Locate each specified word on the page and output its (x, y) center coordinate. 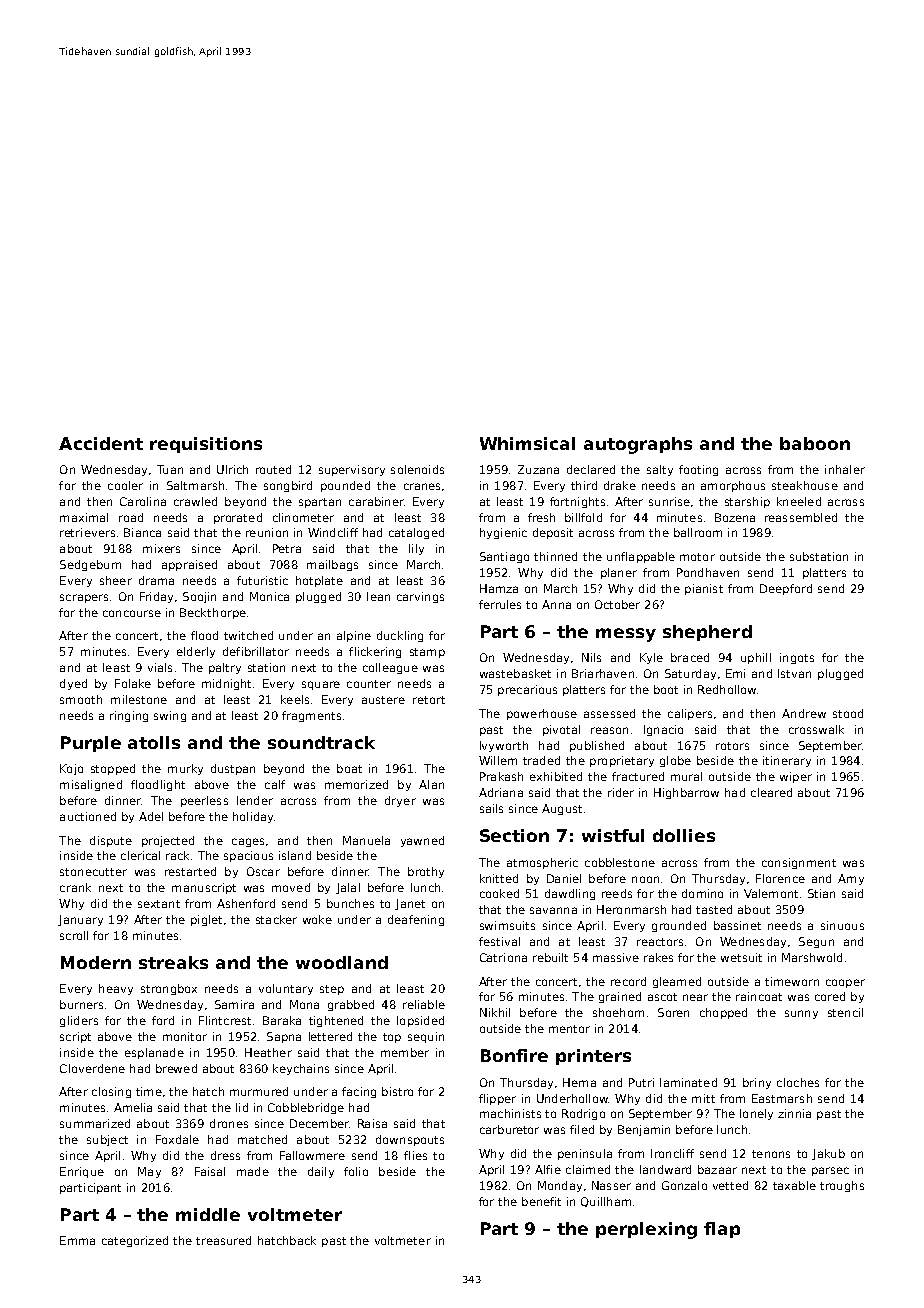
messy (626, 635)
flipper (497, 1099)
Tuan (170, 469)
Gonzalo (684, 1185)
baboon (815, 443)
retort (429, 700)
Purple (91, 744)
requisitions (206, 445)
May (149, 1172)
